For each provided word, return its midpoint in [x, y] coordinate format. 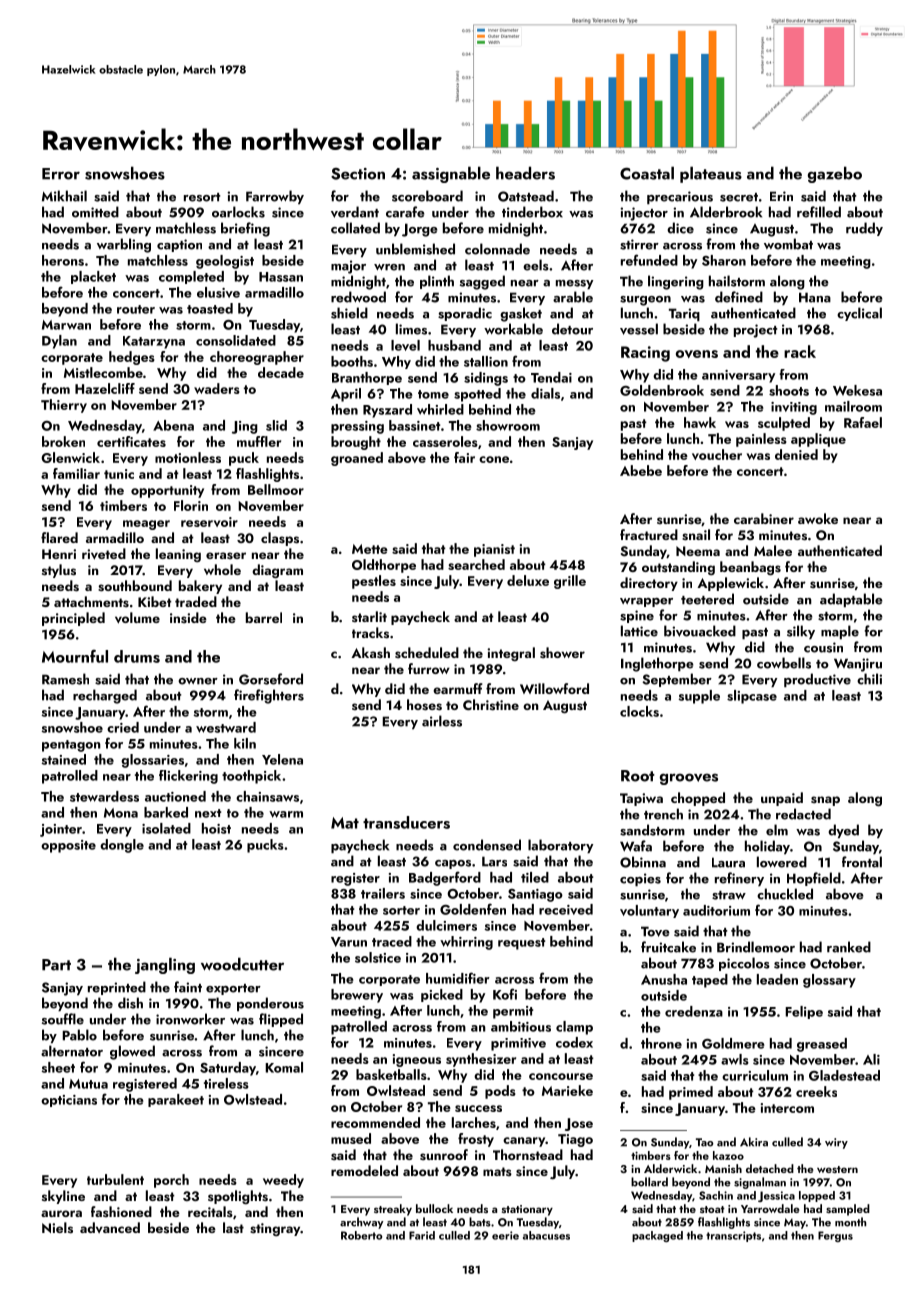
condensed [487, 845]
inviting [794, 408]
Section [358, 174]
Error [61, 174]
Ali [871, 1059]
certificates [131, 441]
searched [476, 564]
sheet [58, 1067]
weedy [283, 1181]
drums [137, 656]
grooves [689, 779]
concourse [561, 1076]
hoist [216, 828]
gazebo [835, 174]
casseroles [445, 441]
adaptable [851, 600]
